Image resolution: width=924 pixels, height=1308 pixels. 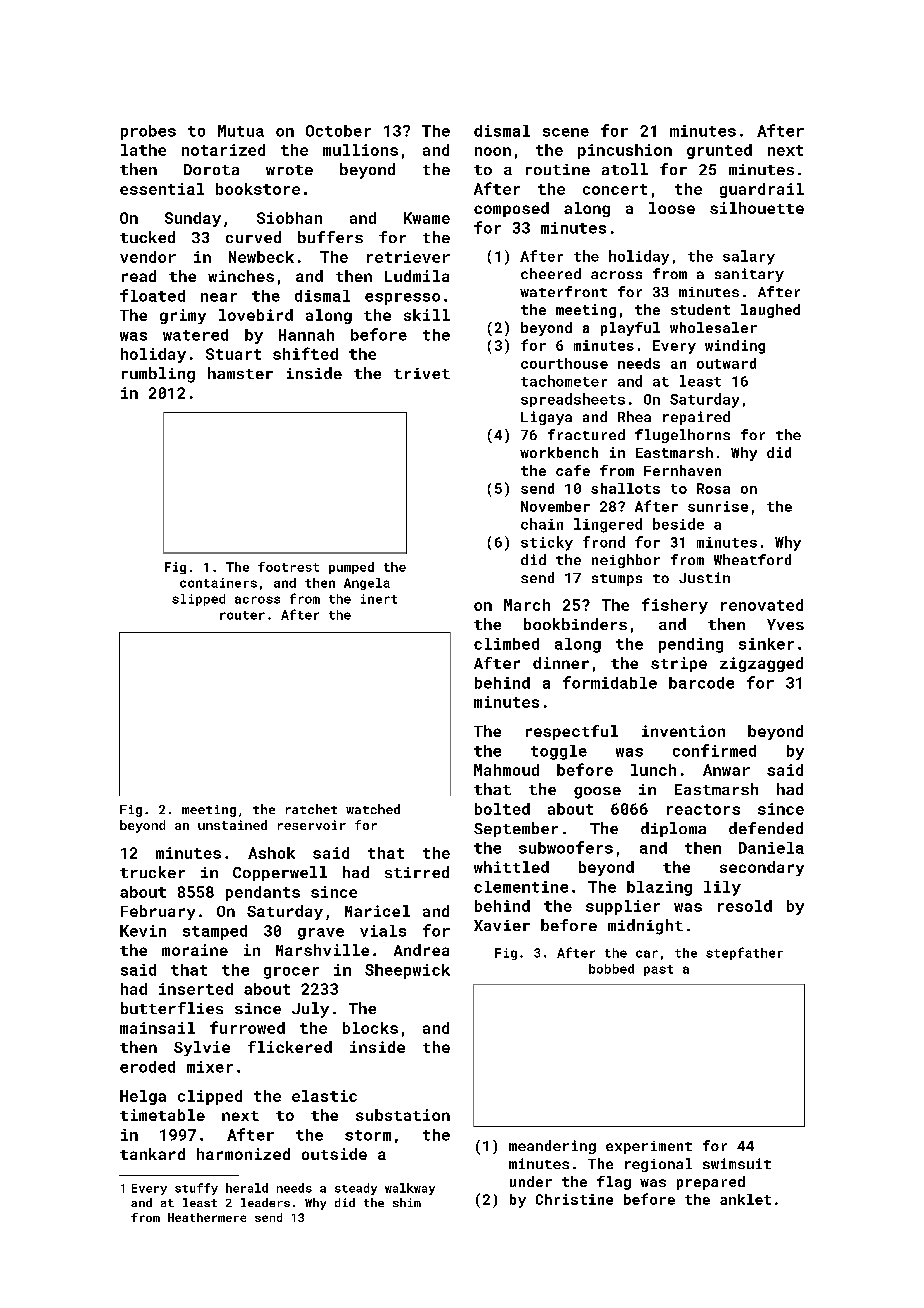 I want to click on slipped, so click(x=198, y=600).
